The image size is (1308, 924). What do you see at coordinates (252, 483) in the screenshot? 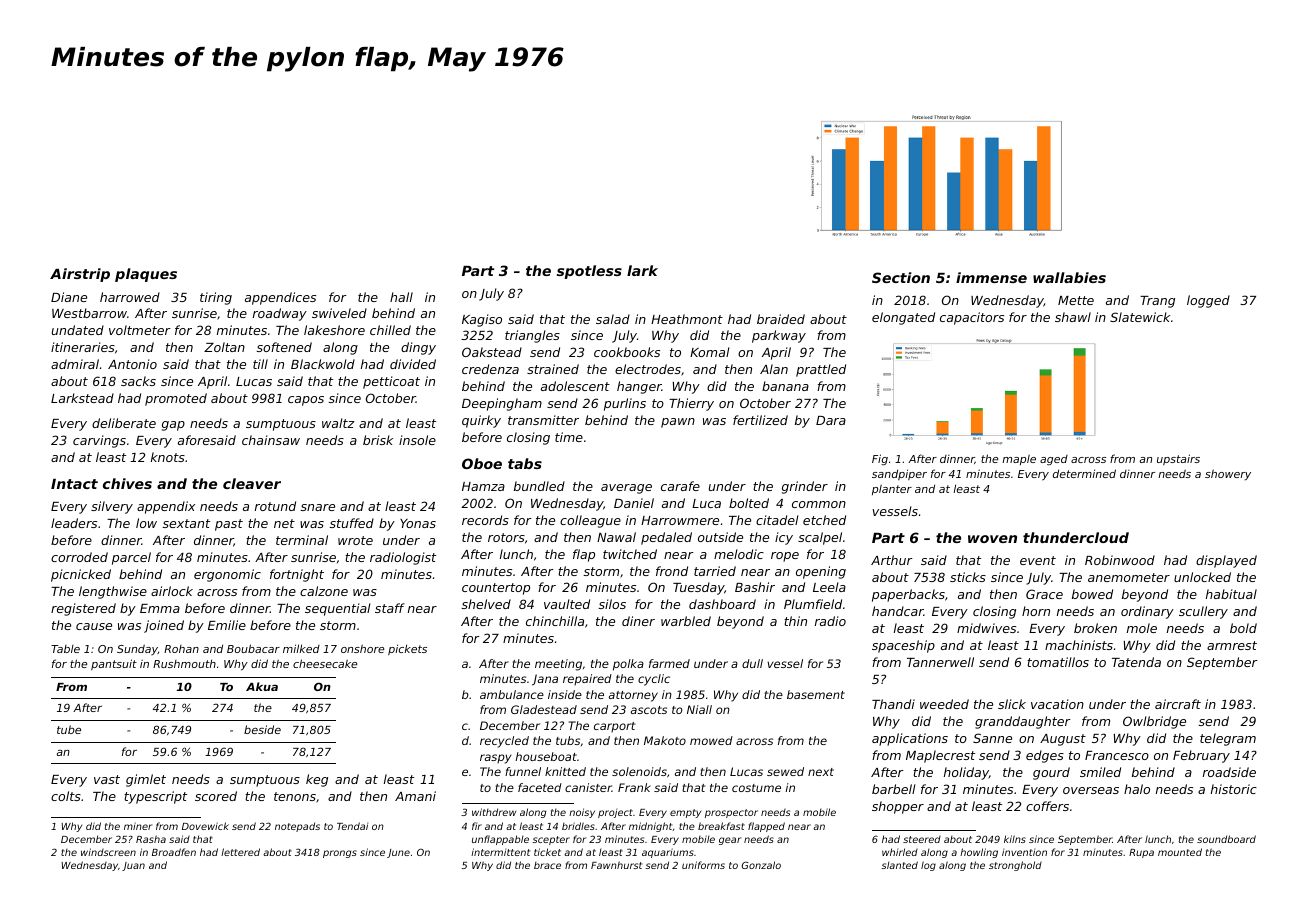
I see `cleaver` at bounding box center [252, 483].
